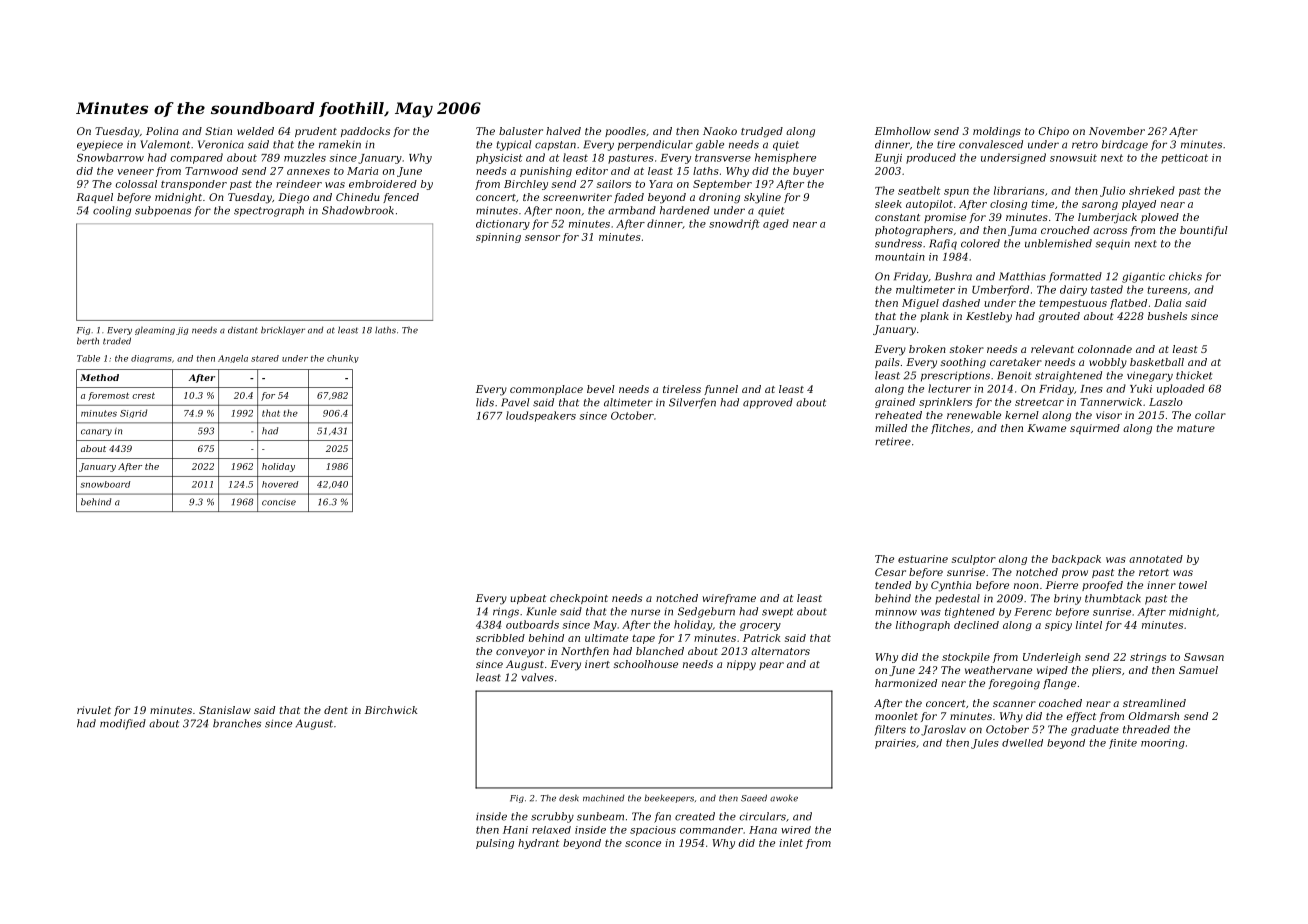 The height and width of the screenshot is (924, 1308). Describe the element at coordinates (538, 677) in the screenshot. I see `valves` at that location.
